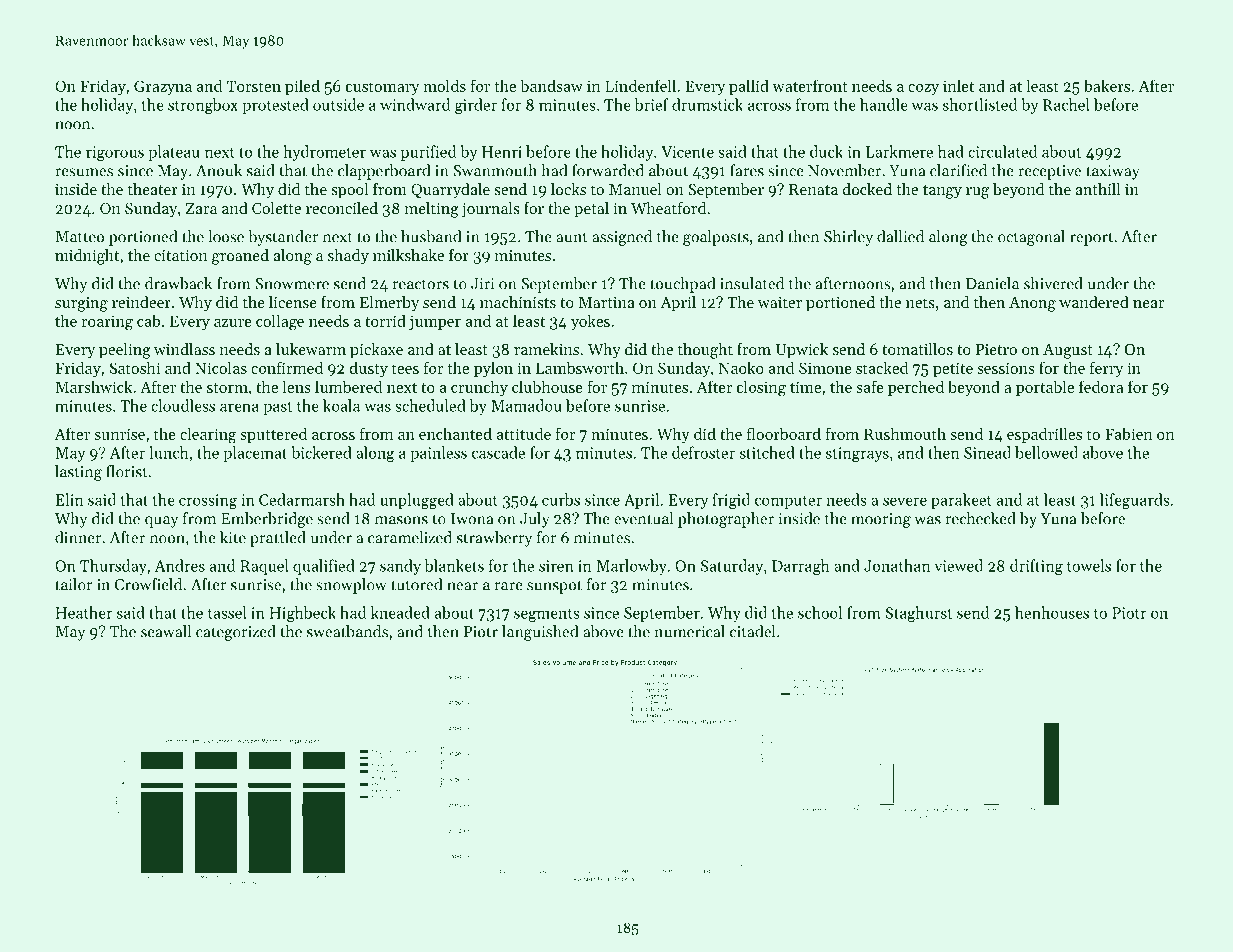  Describe the element at coordinates (622, 238) in the screenshot. I see `assigned` at that location.
